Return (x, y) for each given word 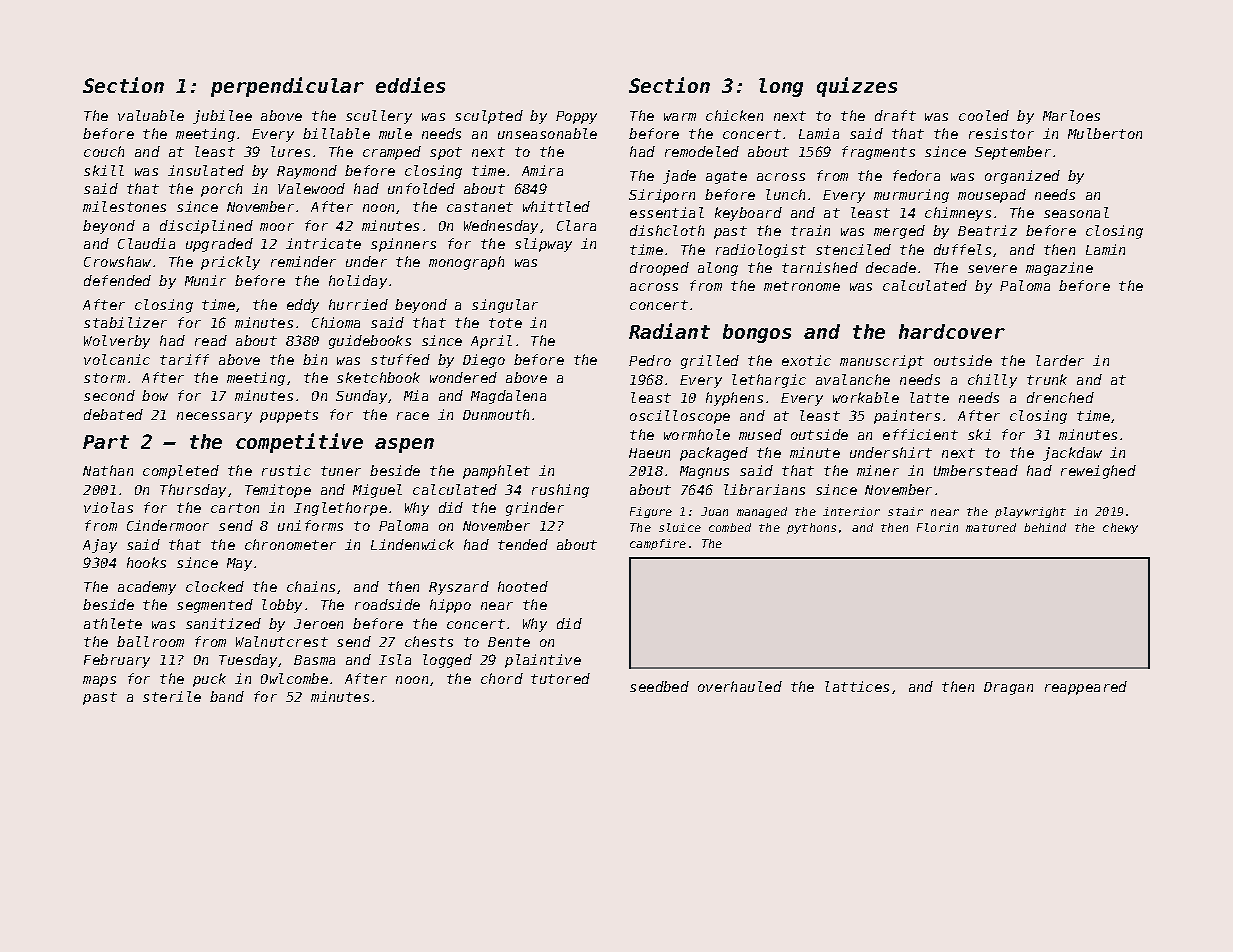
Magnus (704, 472)
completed (181, 472)
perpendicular (287, 87)
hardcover (952, 331)
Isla (395, 659)
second (109, 395)
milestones (124, 206)
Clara (576, 225)
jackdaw (1072, 454)
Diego (484, 361)
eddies (410, 85)
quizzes (857, 87)
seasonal (1076, 212)
